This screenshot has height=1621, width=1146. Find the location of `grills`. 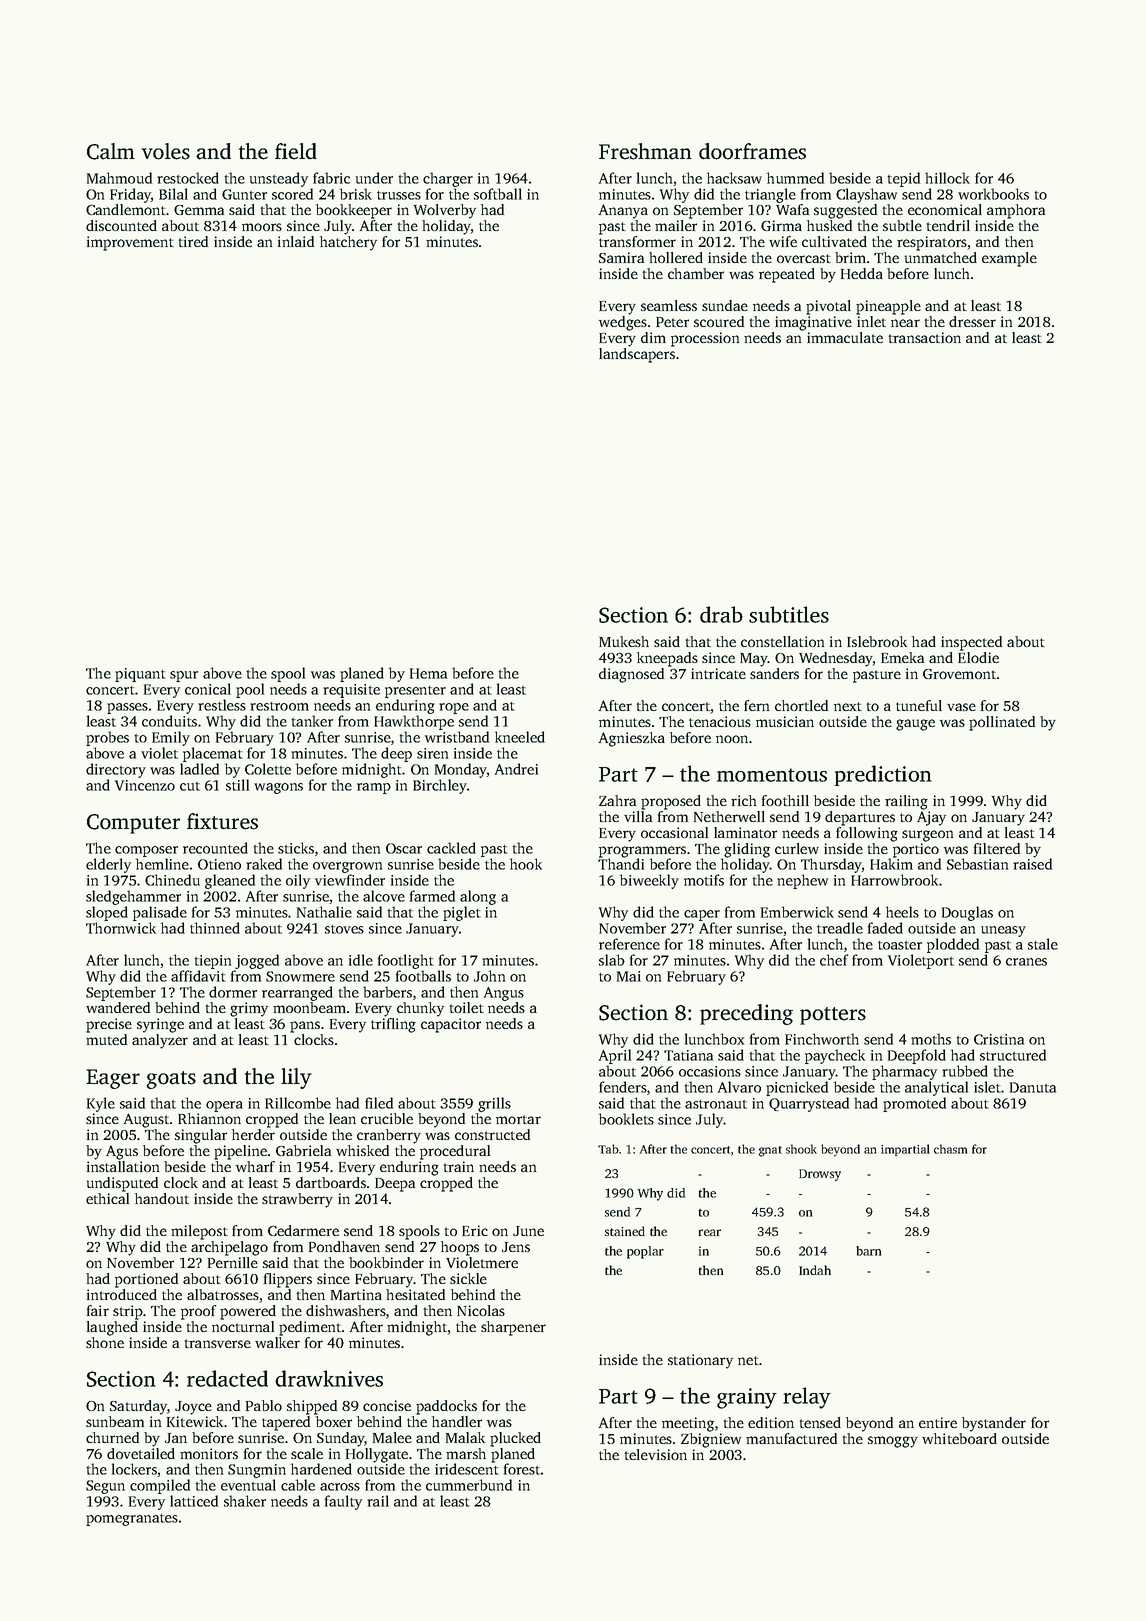

grills is located at coordinates (494, 1104).
